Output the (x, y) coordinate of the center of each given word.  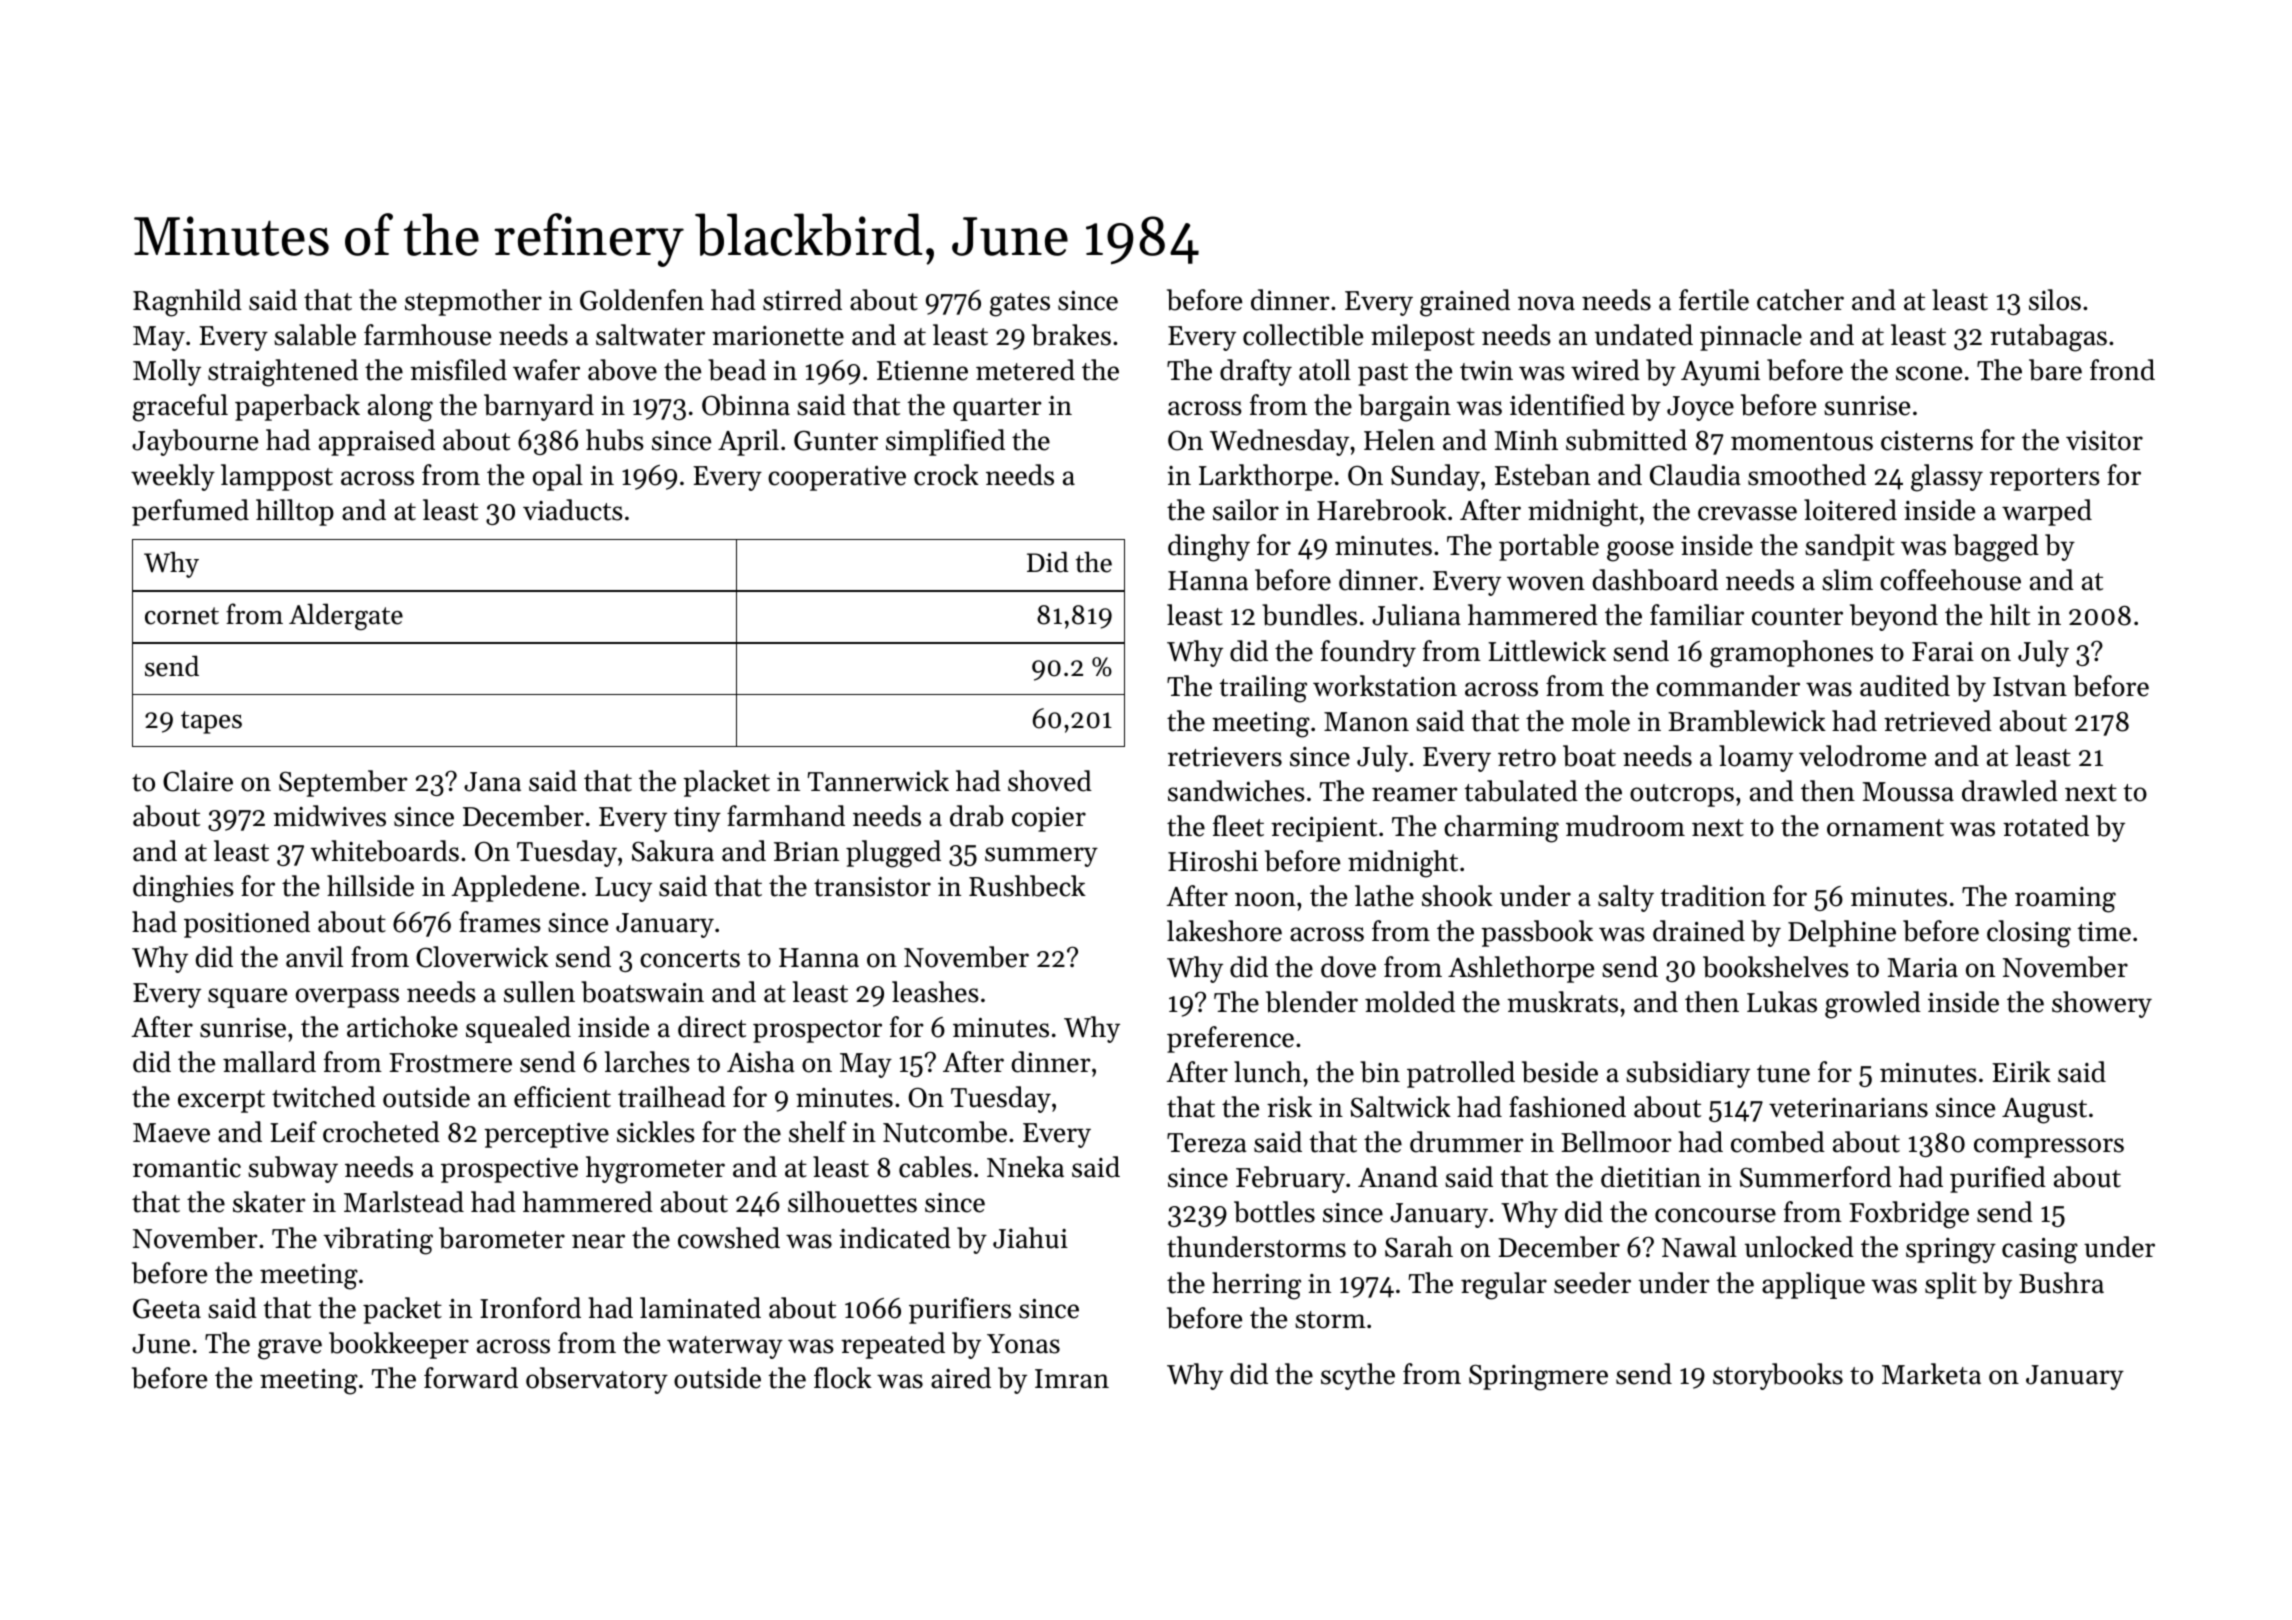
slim (1847, 580)
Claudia (1695, 475)
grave (290, 1349)
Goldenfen (642, 300)
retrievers (1225, 757)
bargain (1405, 408)
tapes (211, 722)
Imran (1072, 1379)
